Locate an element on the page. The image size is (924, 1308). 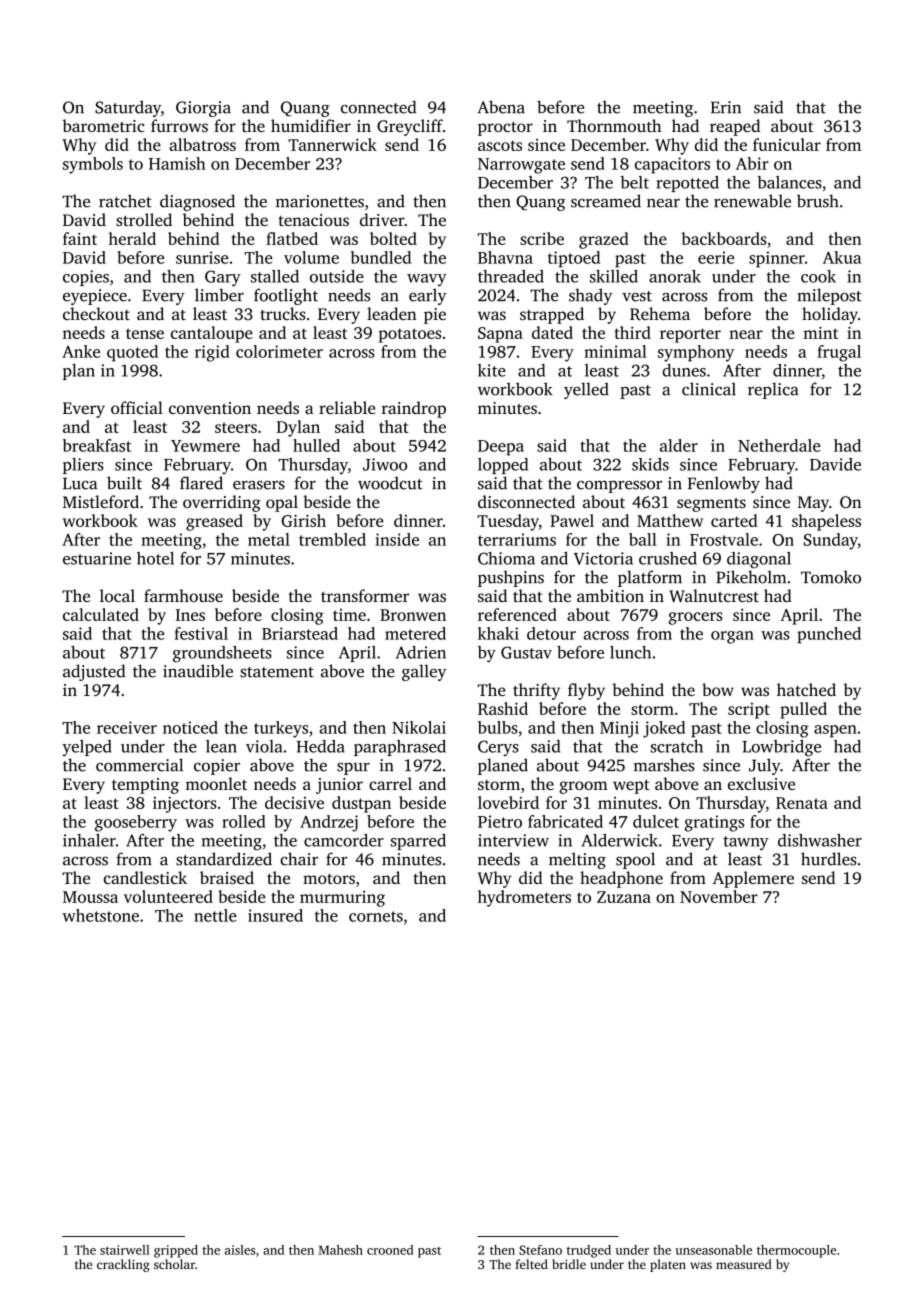
faint is located at coordinates (80, 238).
